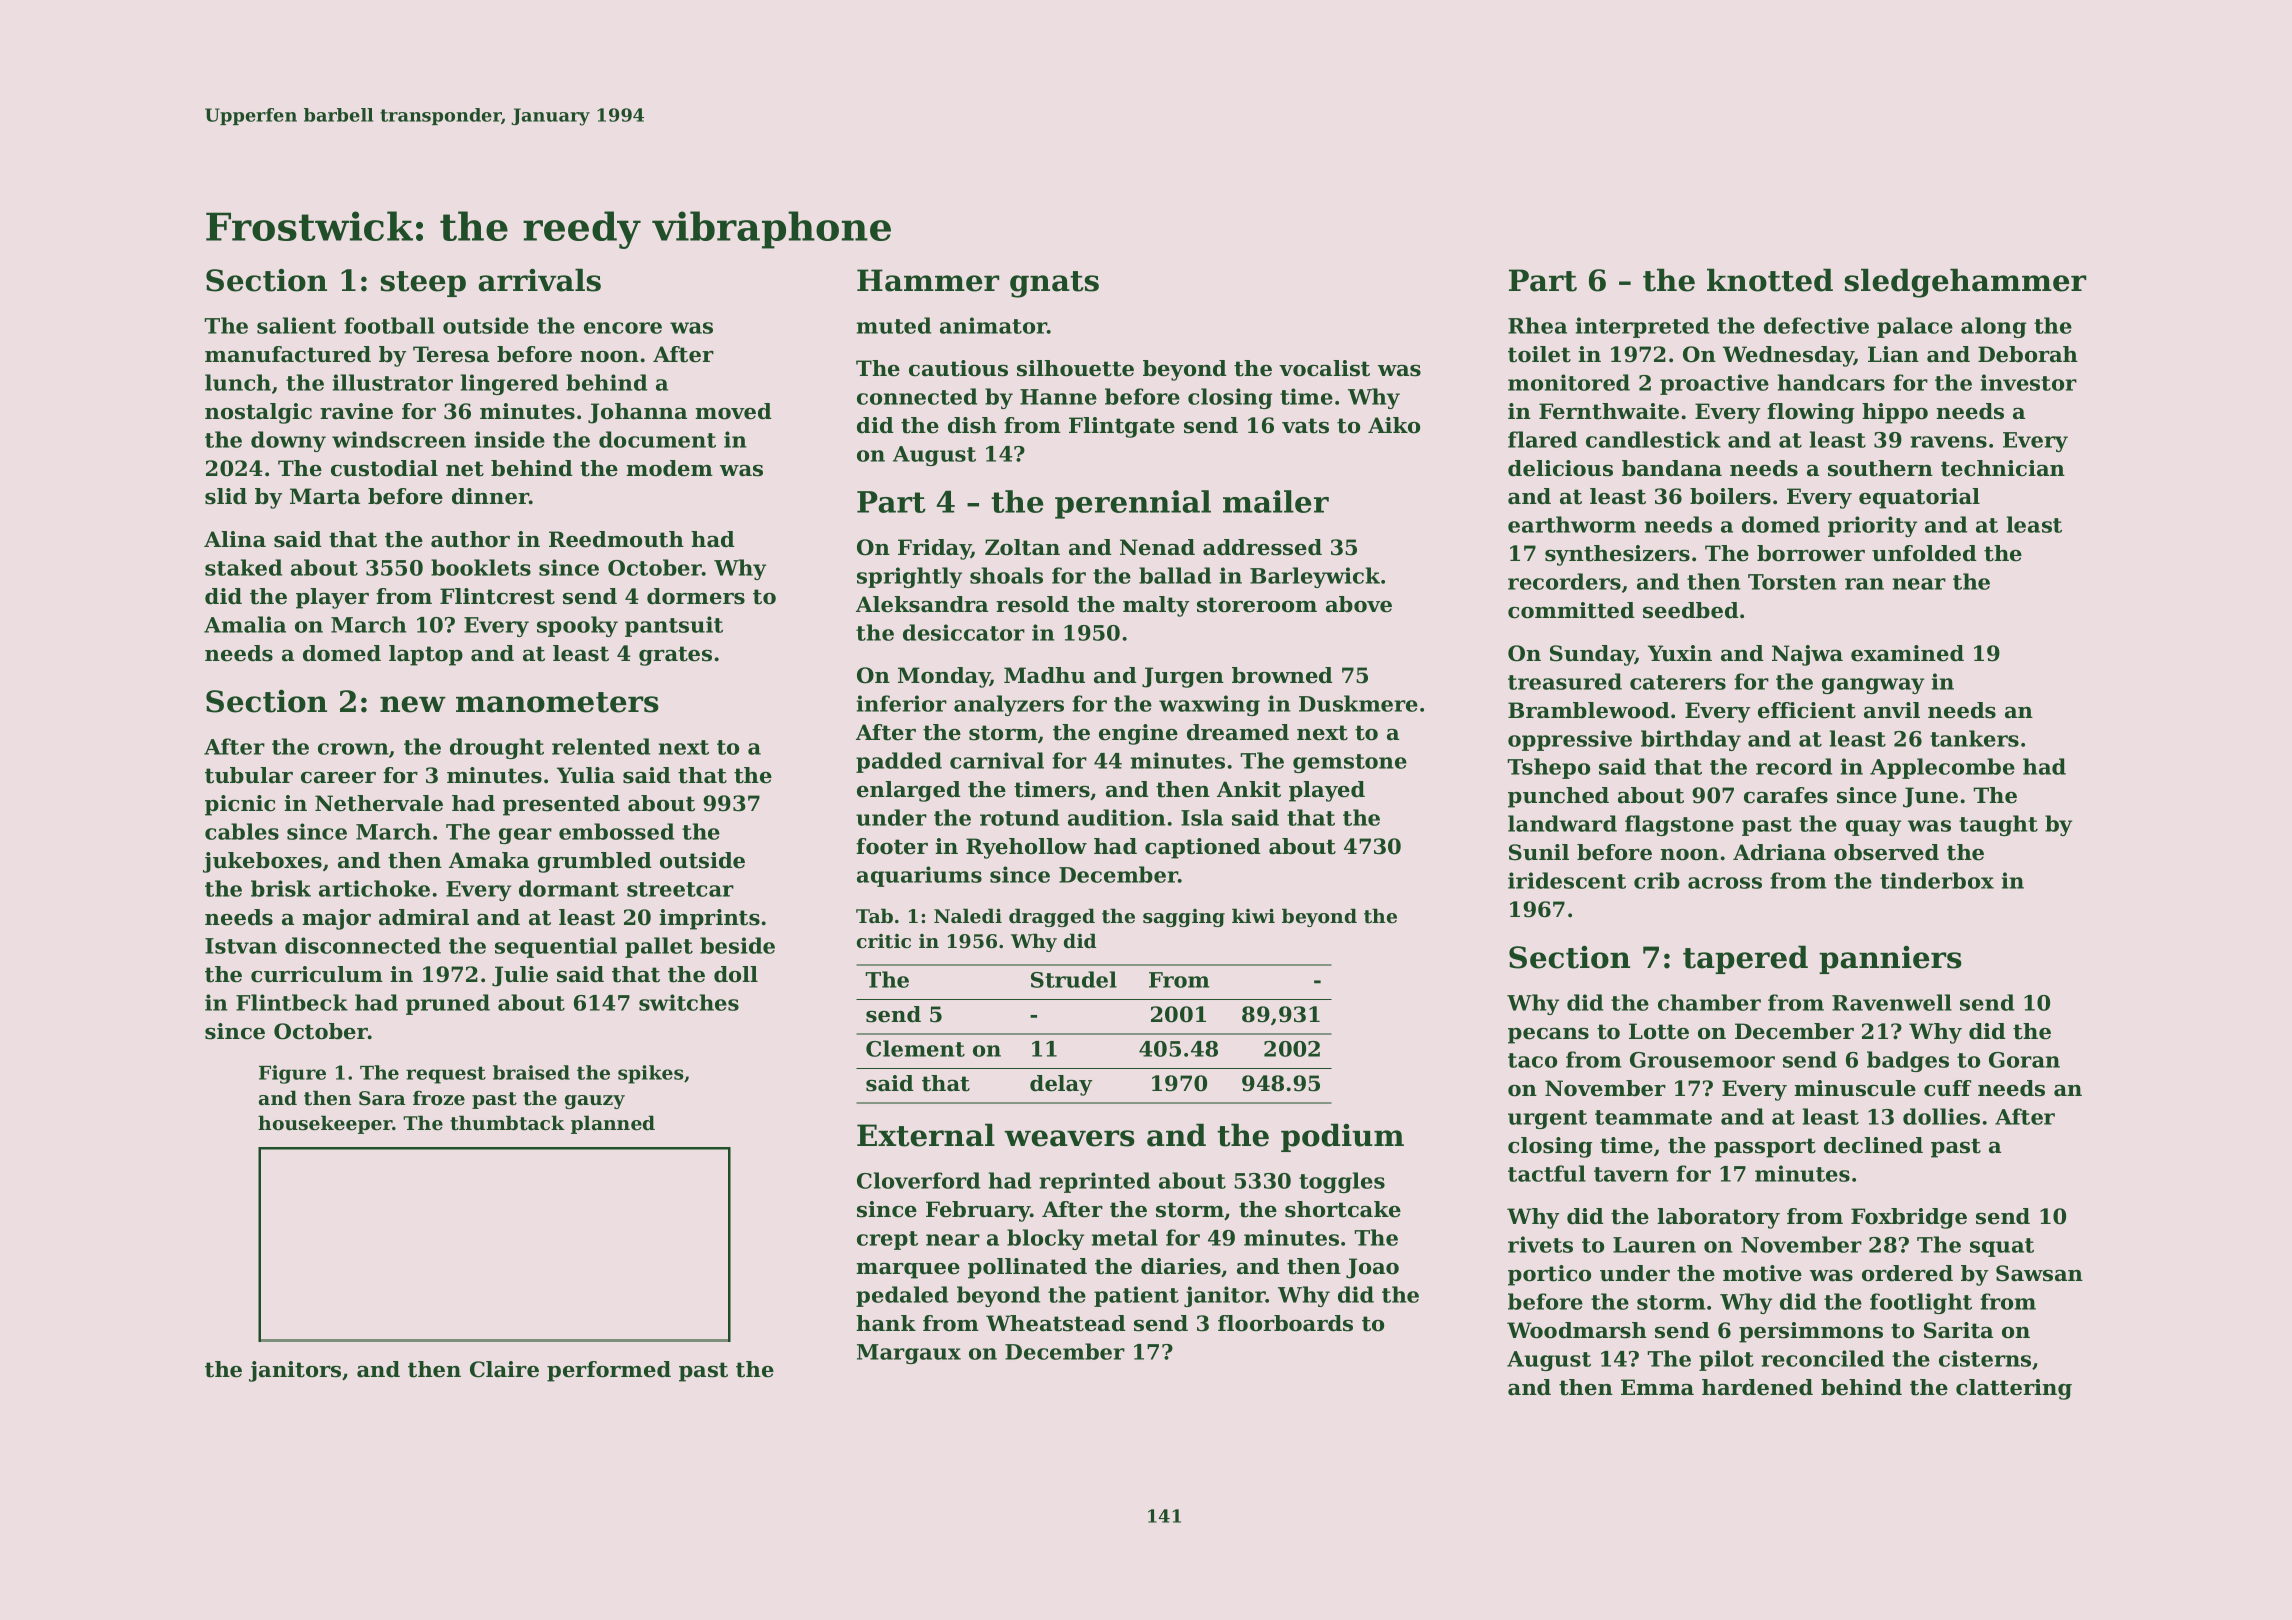 The width and height of the screenshot is (2292, 1620). Describe the element at coordinates (1642, 327) in the screenshot. I see `interpreted` at that location.
